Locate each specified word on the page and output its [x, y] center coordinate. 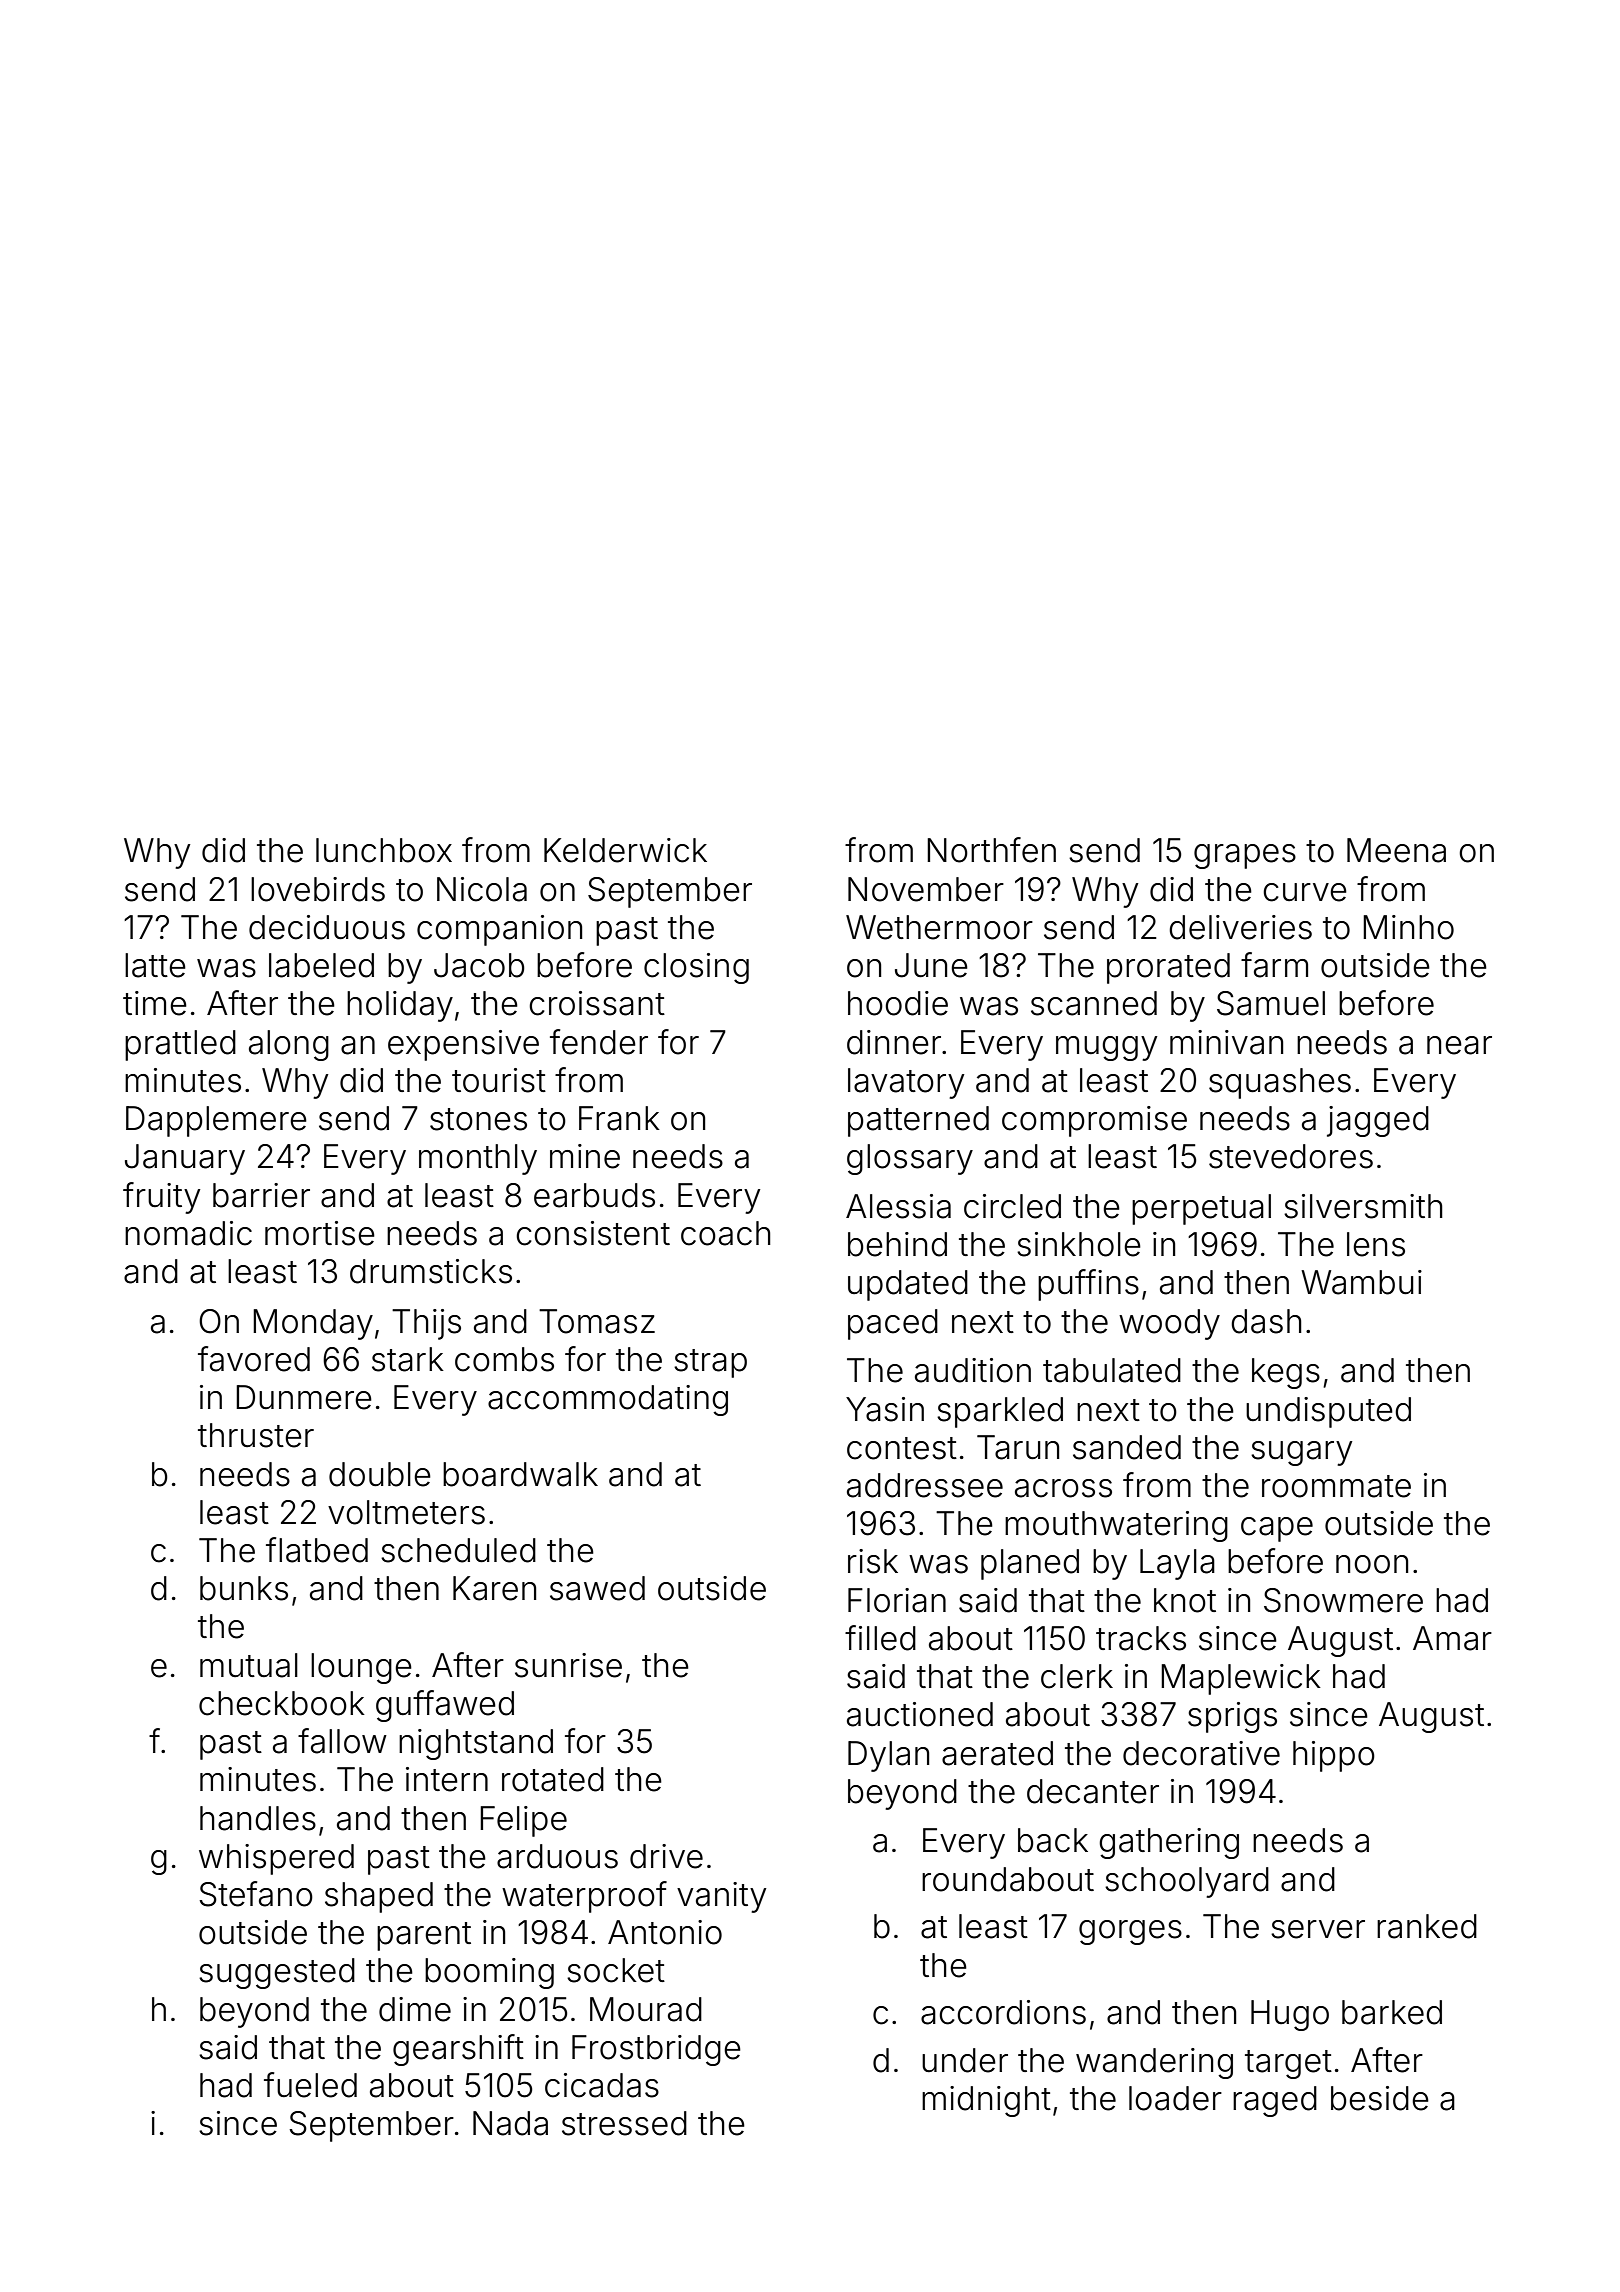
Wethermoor [939, 927]
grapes [1245, 856]
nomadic [188, 1233]
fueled [310, 2085]
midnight [986, 2101]
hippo [1334, 1756]
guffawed [445, 1706]
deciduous [327, 927]
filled [880, 1638]
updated [908, 1285]
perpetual [1201, 1209]
